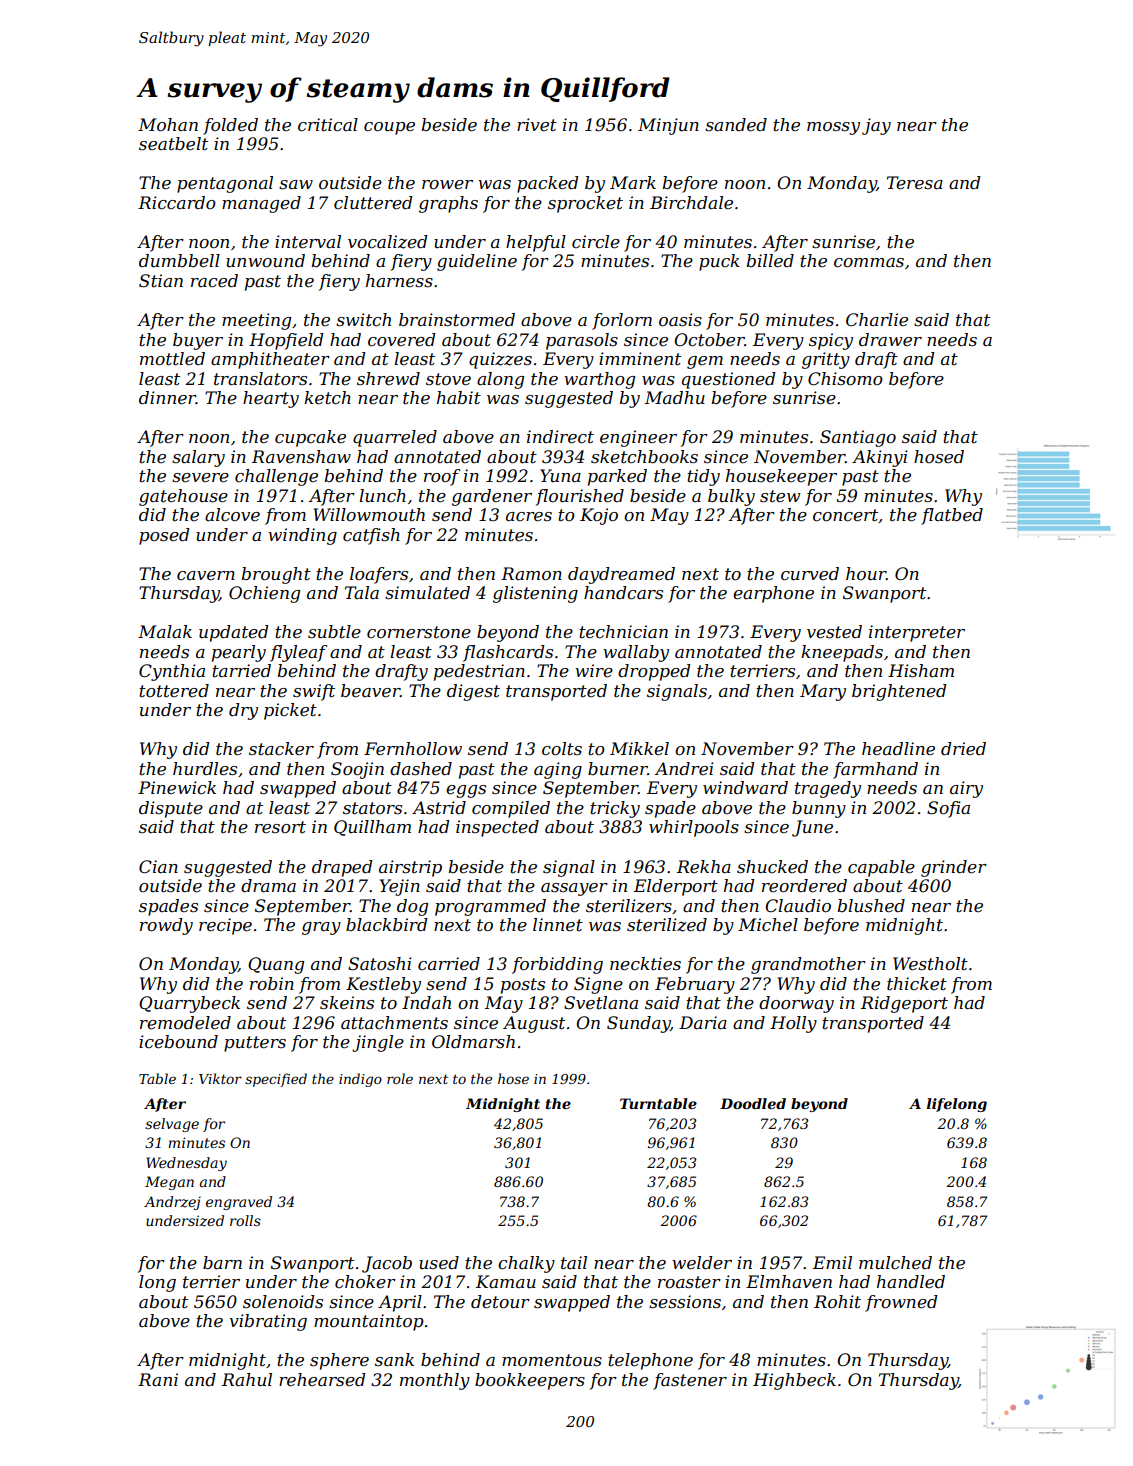 Image resolution: width=1133 pixels, height=1466 pixels. Describe the element at coordinates (322, 1380) in the document. I see `rehearsed` at that location.
